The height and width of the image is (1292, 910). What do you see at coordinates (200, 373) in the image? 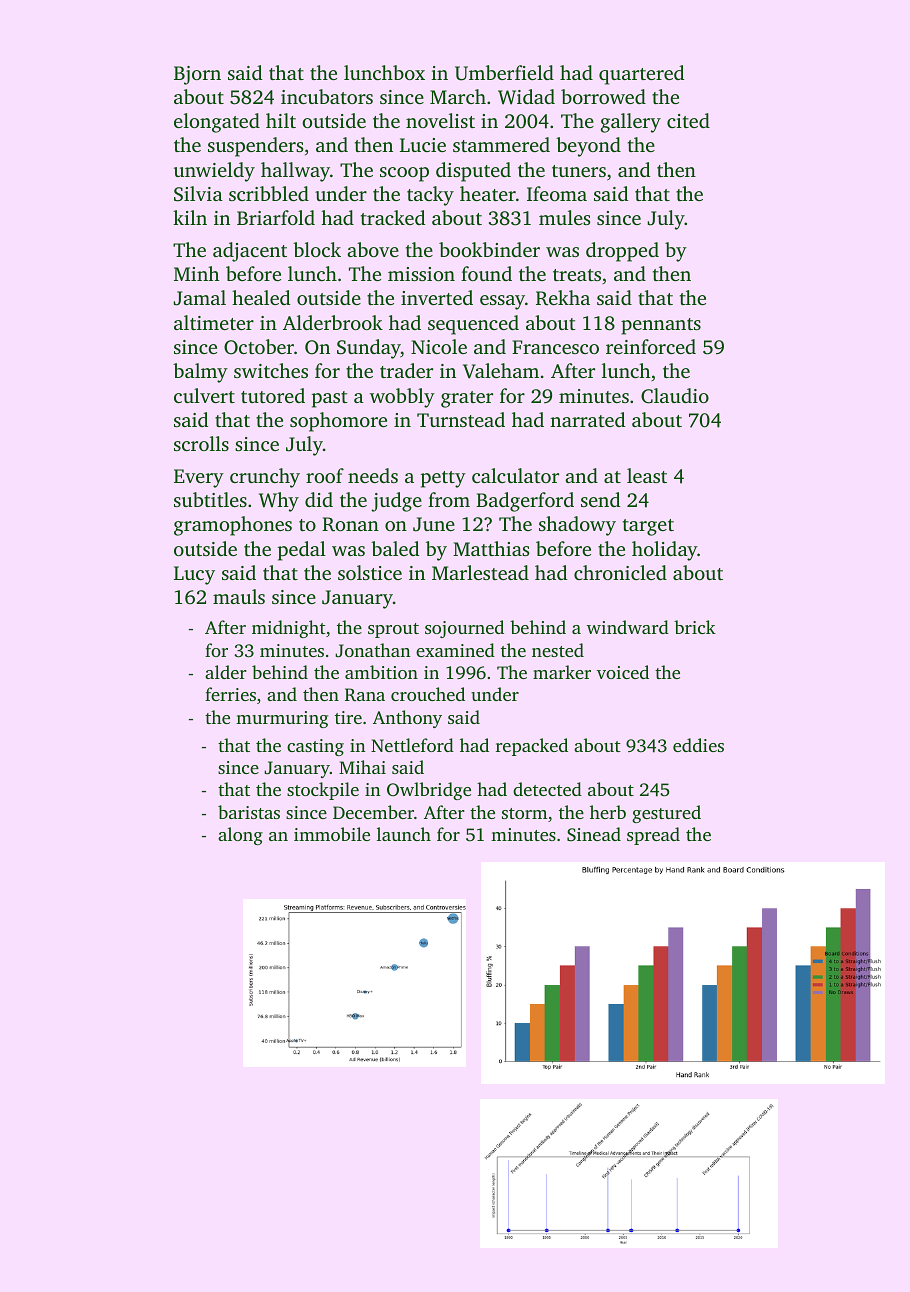
I see `balmy` at bounding box center [200, 373].
